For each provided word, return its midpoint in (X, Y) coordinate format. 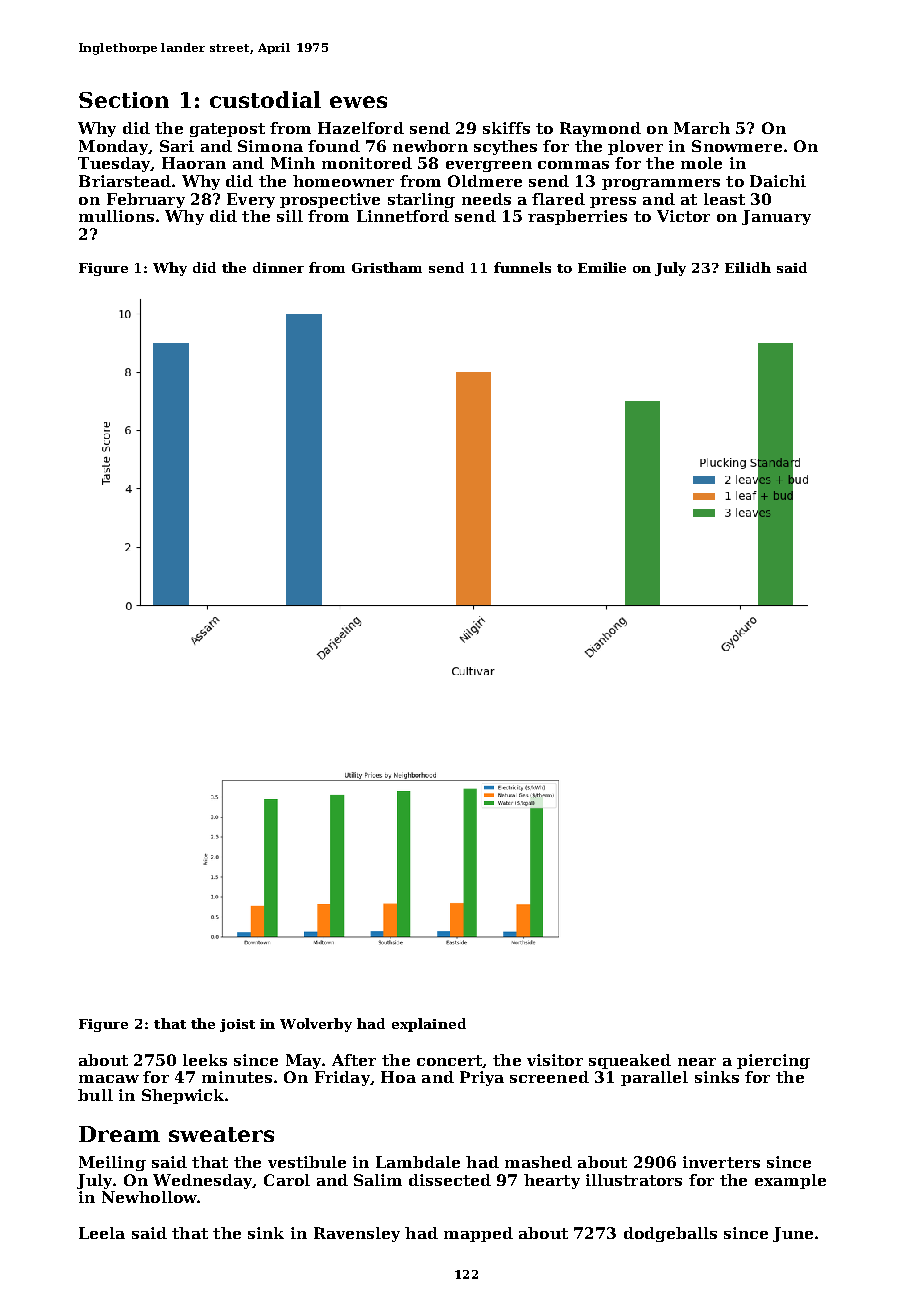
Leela (102, 1233)
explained (429, 1025)
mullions (116, 216)
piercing (773, 1061)
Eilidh (748, 267)
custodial (265, 99)
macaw (109, 1079)
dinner (278, 267)
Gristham (387, 267)
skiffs (506, 128)
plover (635, 147)
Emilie (602, 267)
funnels (522, 267)
